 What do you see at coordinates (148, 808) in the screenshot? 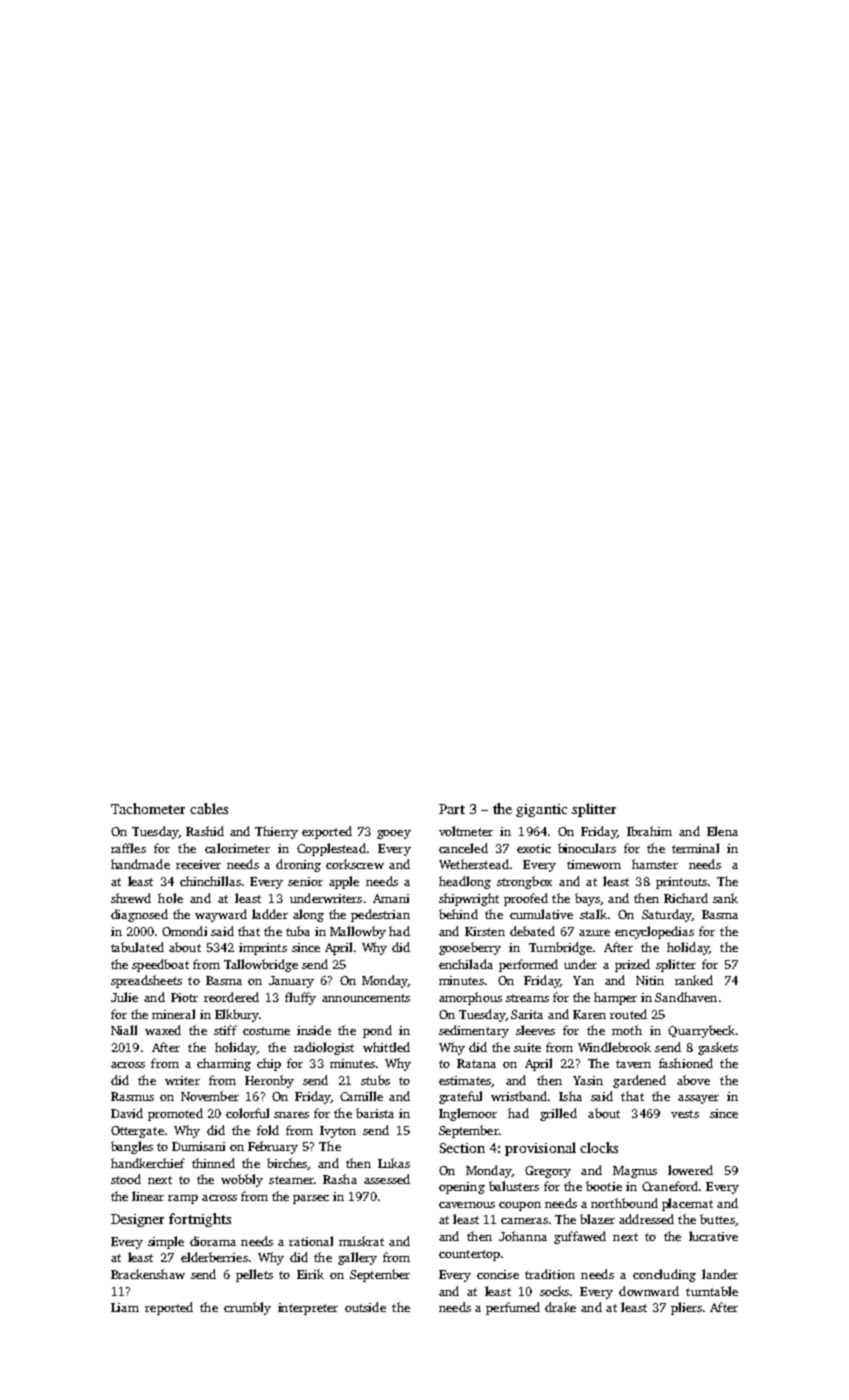
I see `Tachometer` at bounding box center [148, 808].
